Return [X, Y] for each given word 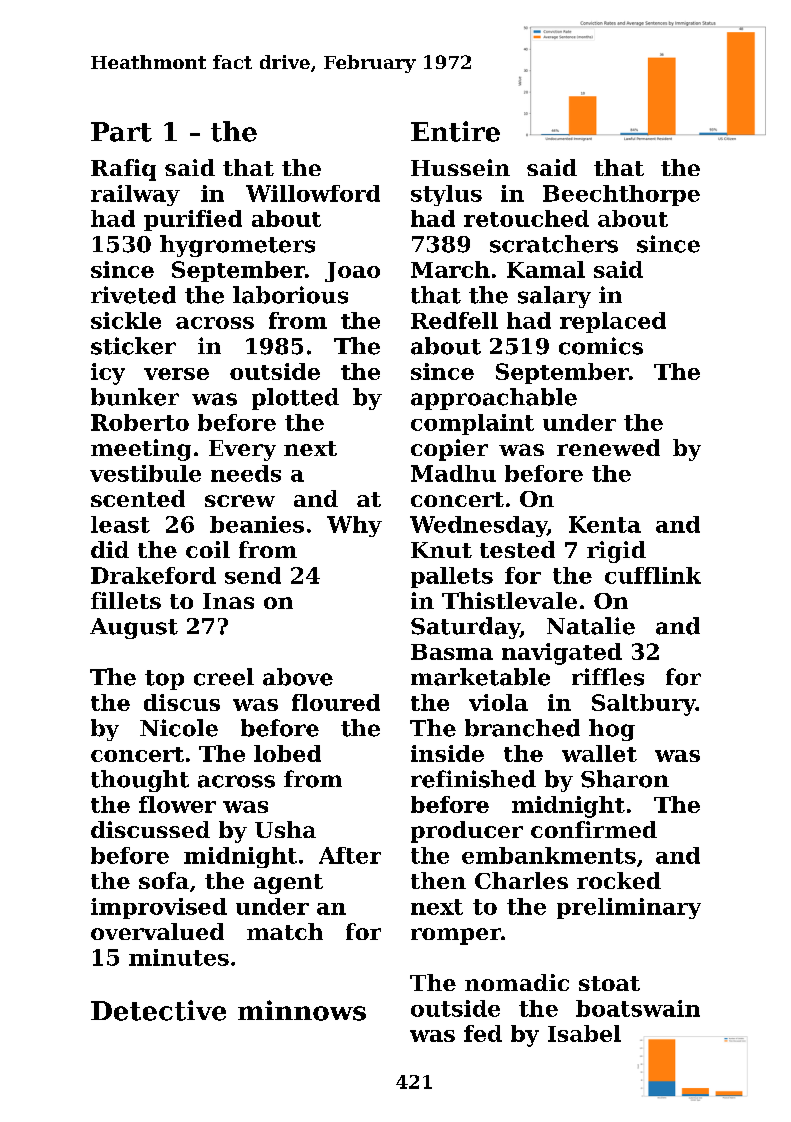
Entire [455, 131]
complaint [472, 424]
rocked [619, 880]
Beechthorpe [621, 195]
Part [121, 132]
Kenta [605, 524]
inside [447, 753]
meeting [141, 450]
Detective [158, 1010]
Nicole [179, 728]
